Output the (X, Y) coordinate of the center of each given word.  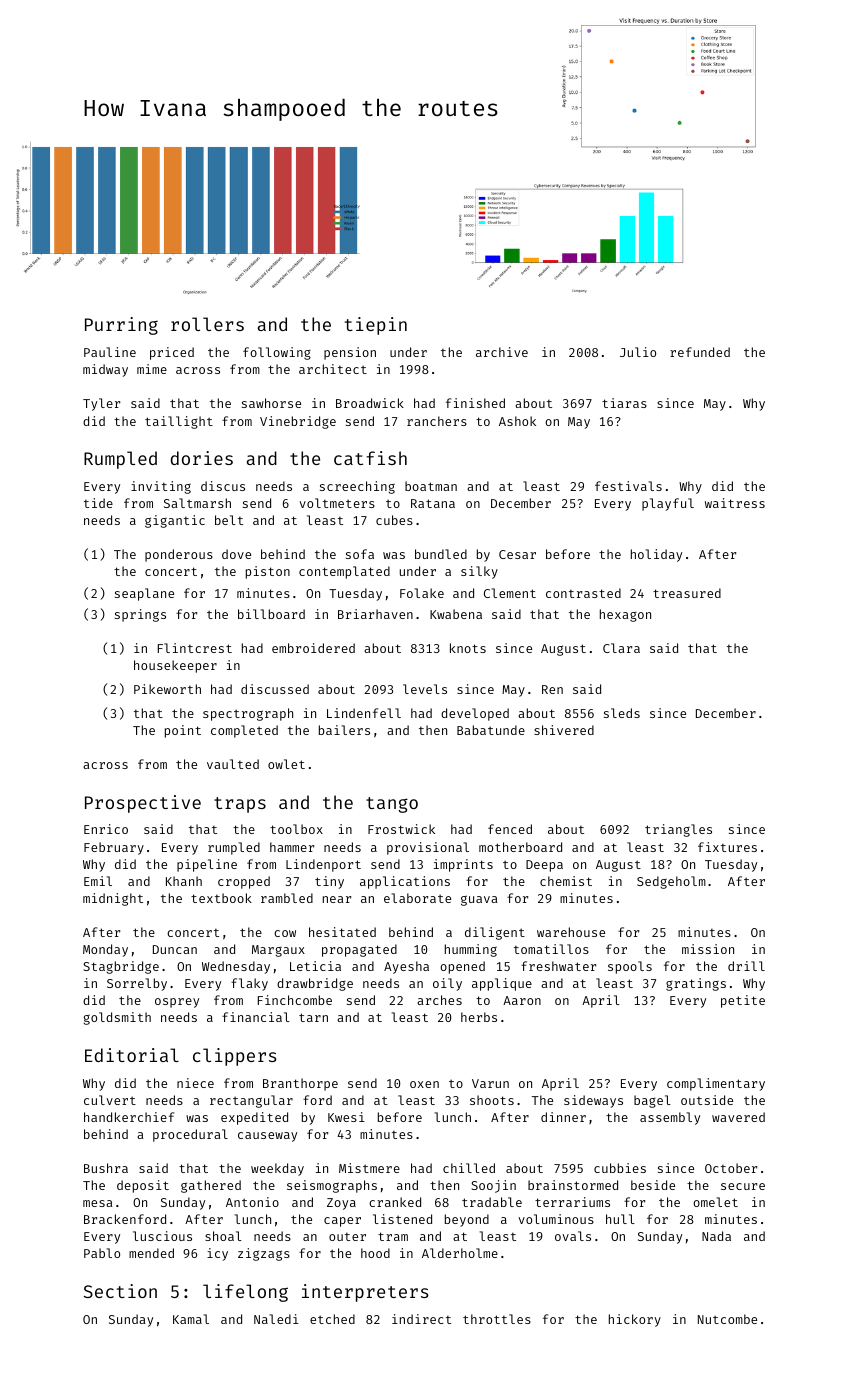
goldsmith (117, 1018)
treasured (687, 593)
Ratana (433, 503)
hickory (635, 1320)
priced (172, 353)
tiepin (376, 326)
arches (439, 1000)
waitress (735, 503)
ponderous (179, 555)
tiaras (624, 403)
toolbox (296, 829)
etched (332, 1319)
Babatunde (491, 730)
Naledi (276, 1319)
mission (708, 949)
